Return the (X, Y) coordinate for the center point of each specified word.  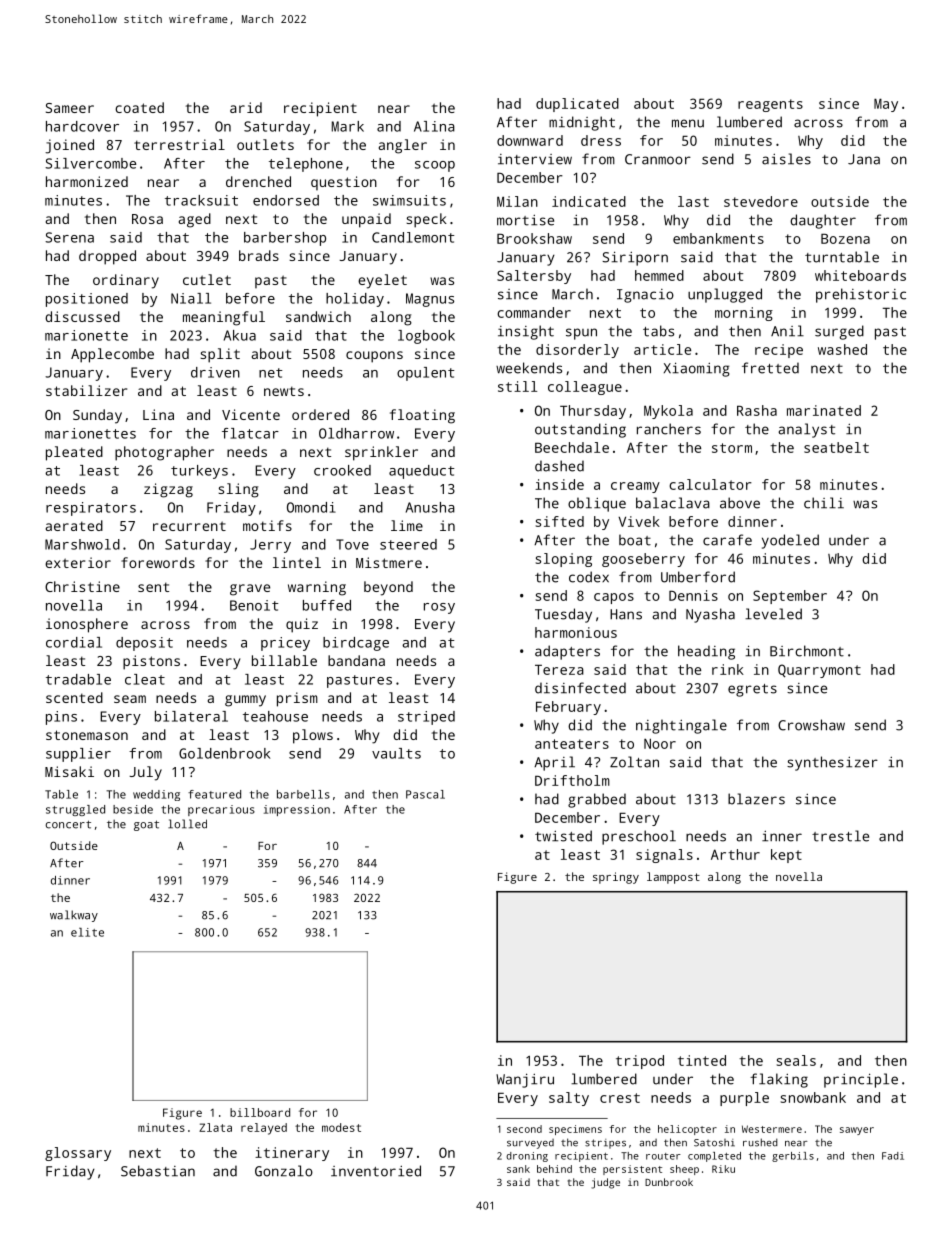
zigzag (168, 490)
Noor (660, 744)
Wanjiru (525, 1080)
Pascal (425, 794)
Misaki (69, 771)
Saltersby (534, 277)
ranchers (669, 429)
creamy (635, 487)
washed (842, 349)
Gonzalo (284, 1171)
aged (195, 220)
